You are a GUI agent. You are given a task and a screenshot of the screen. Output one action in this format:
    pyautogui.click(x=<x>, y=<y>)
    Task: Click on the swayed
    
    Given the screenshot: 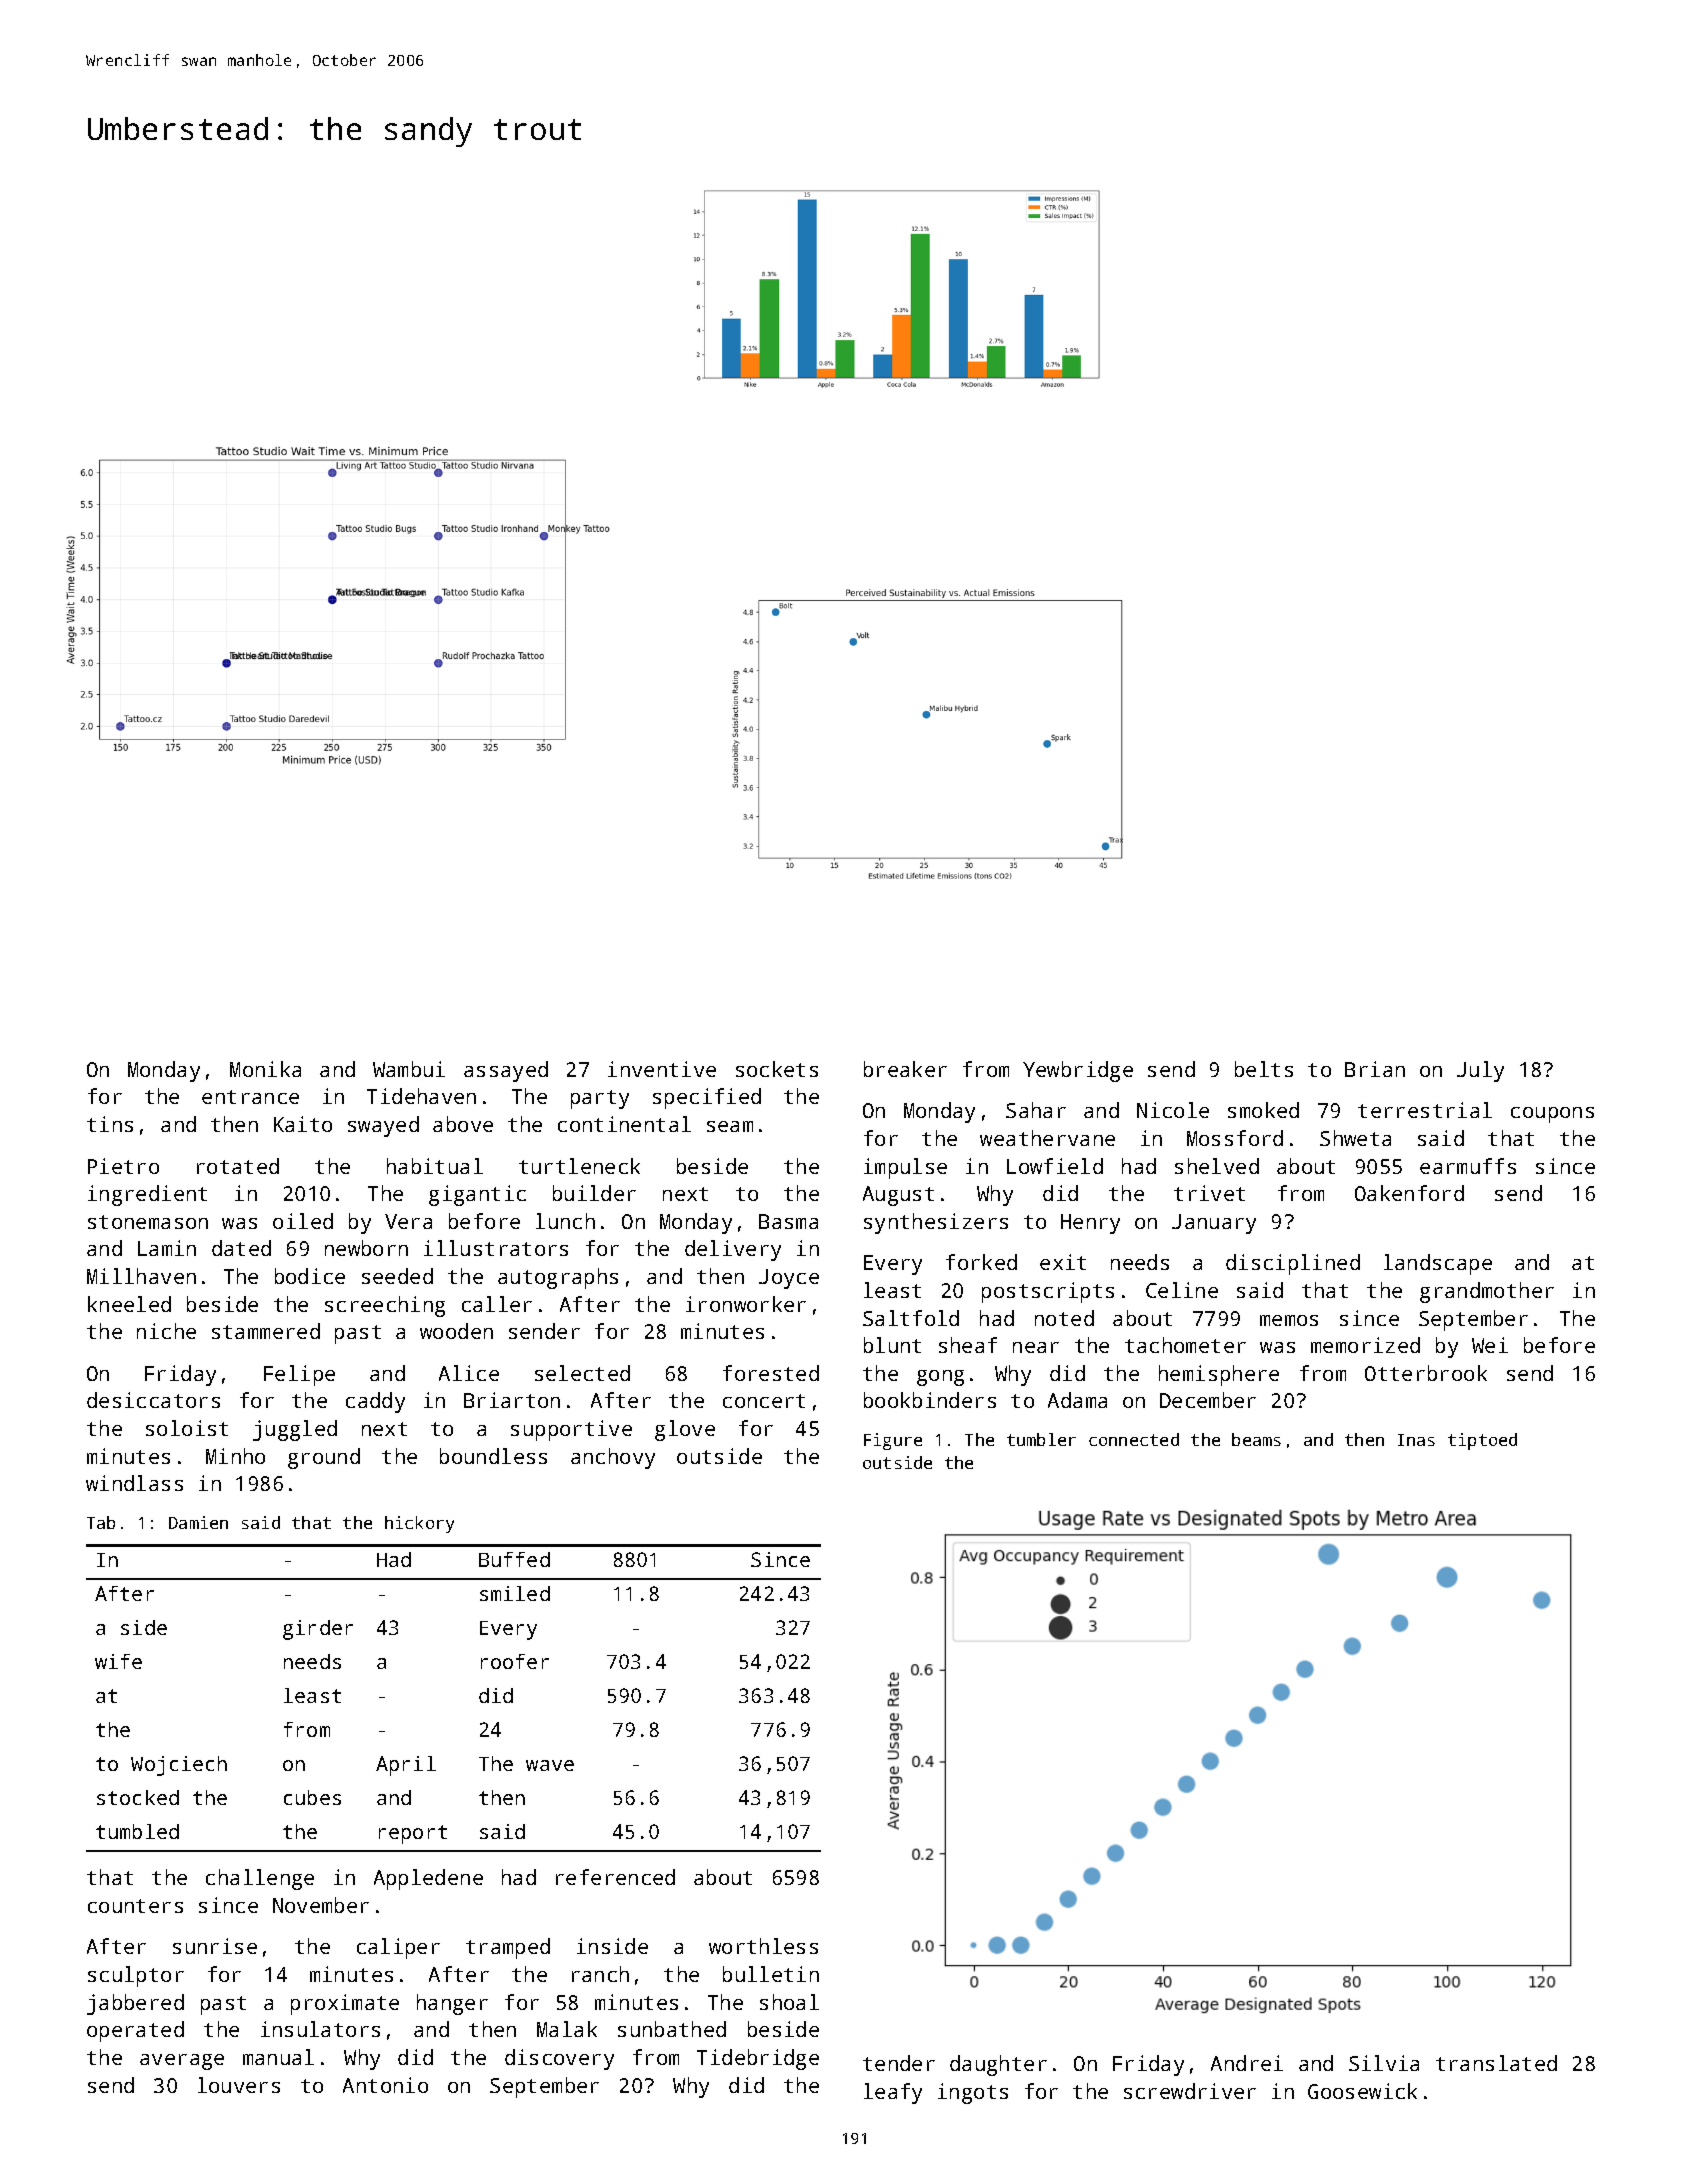 What is the action you would take?
    pyautogui.click(x=383, y=1126)
